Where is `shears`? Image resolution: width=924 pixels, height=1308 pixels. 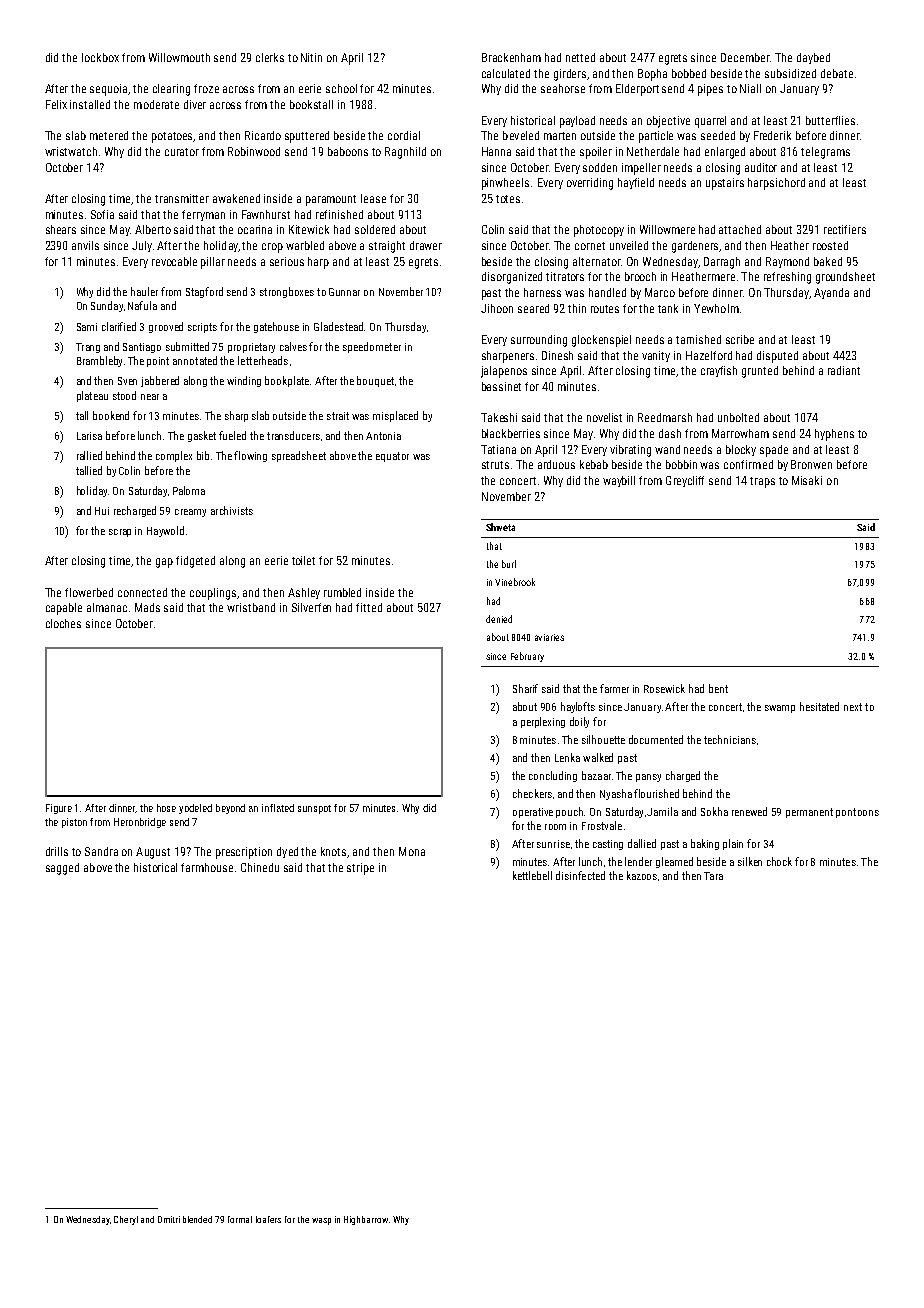 shears is located at coordinates (61, 229).
